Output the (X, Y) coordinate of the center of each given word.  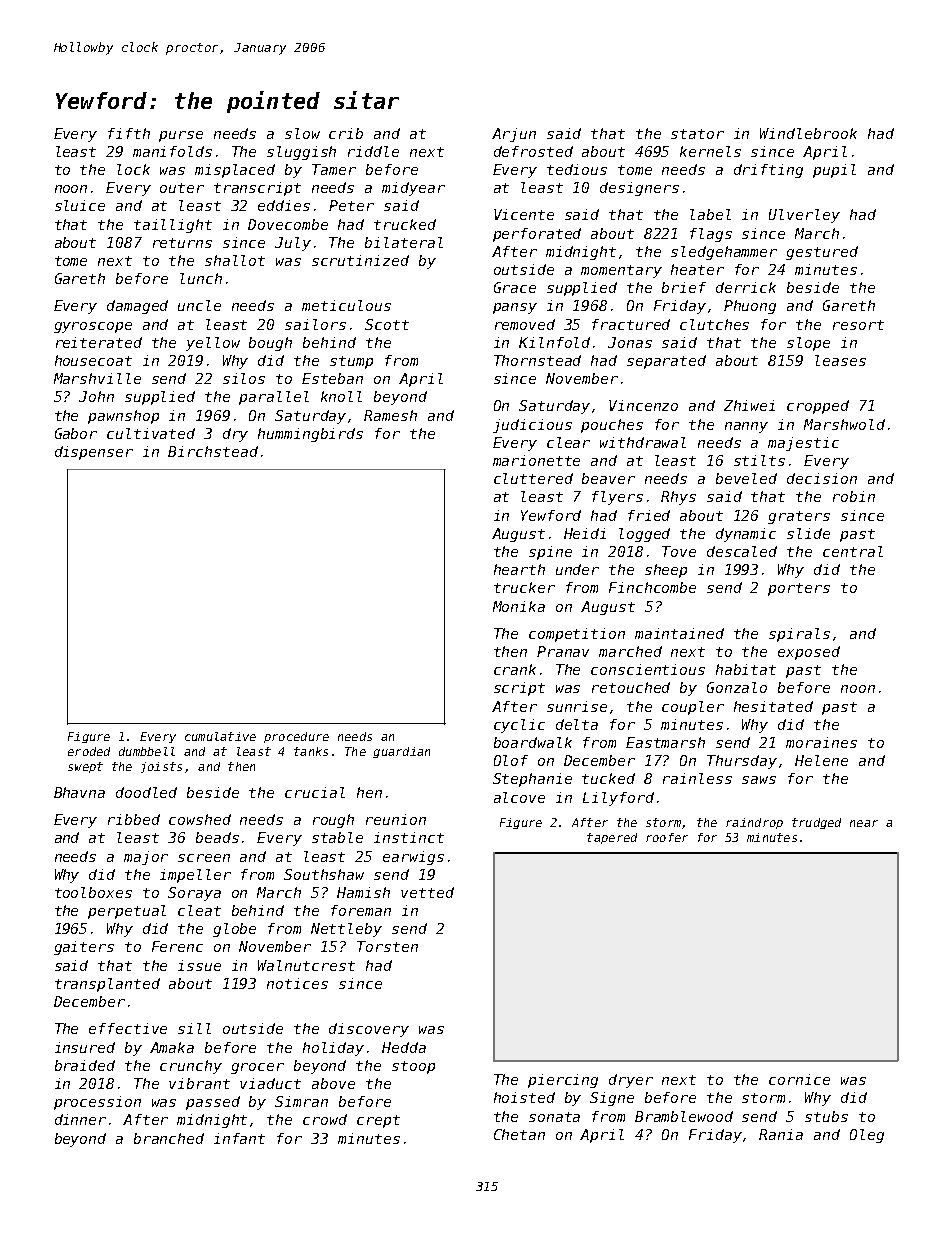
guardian (401, 752)
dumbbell (147, 751)
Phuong (750, 307)
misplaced (235, 171)
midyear (413, 189)
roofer (667, 837)
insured (85, 1047)
